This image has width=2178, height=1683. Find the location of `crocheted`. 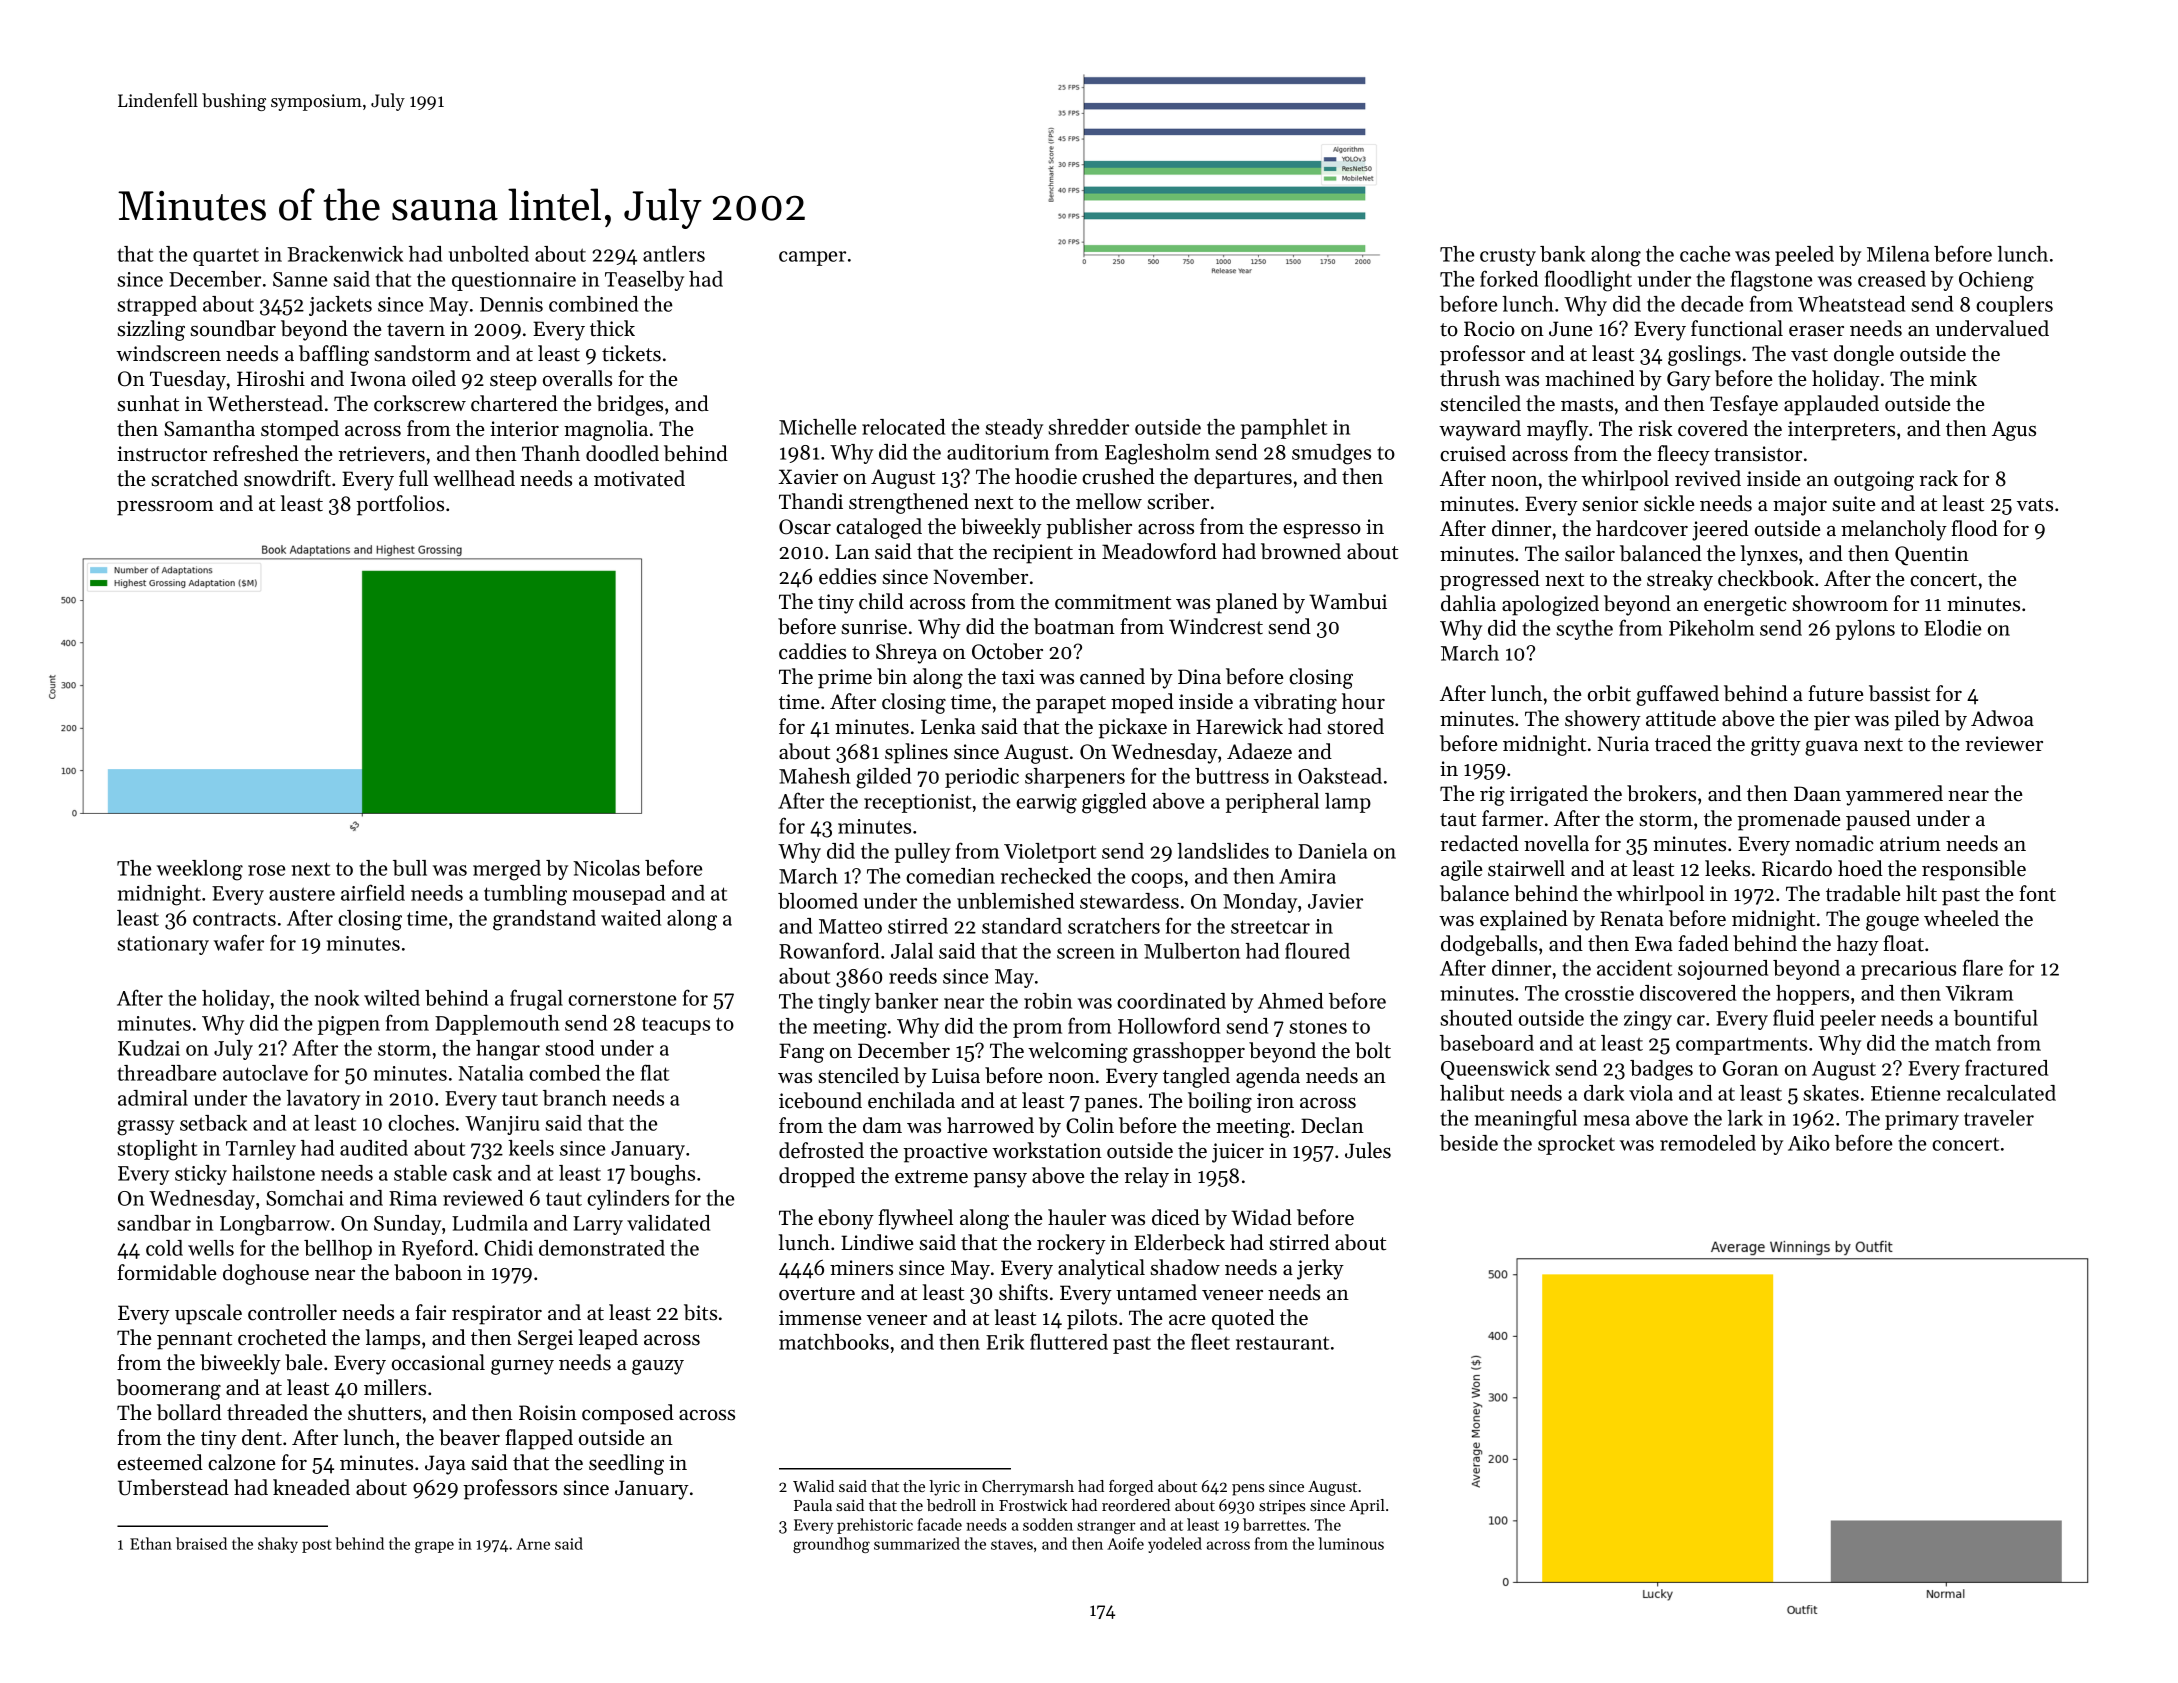

crocheted is located at coordinates (282, 1337).
